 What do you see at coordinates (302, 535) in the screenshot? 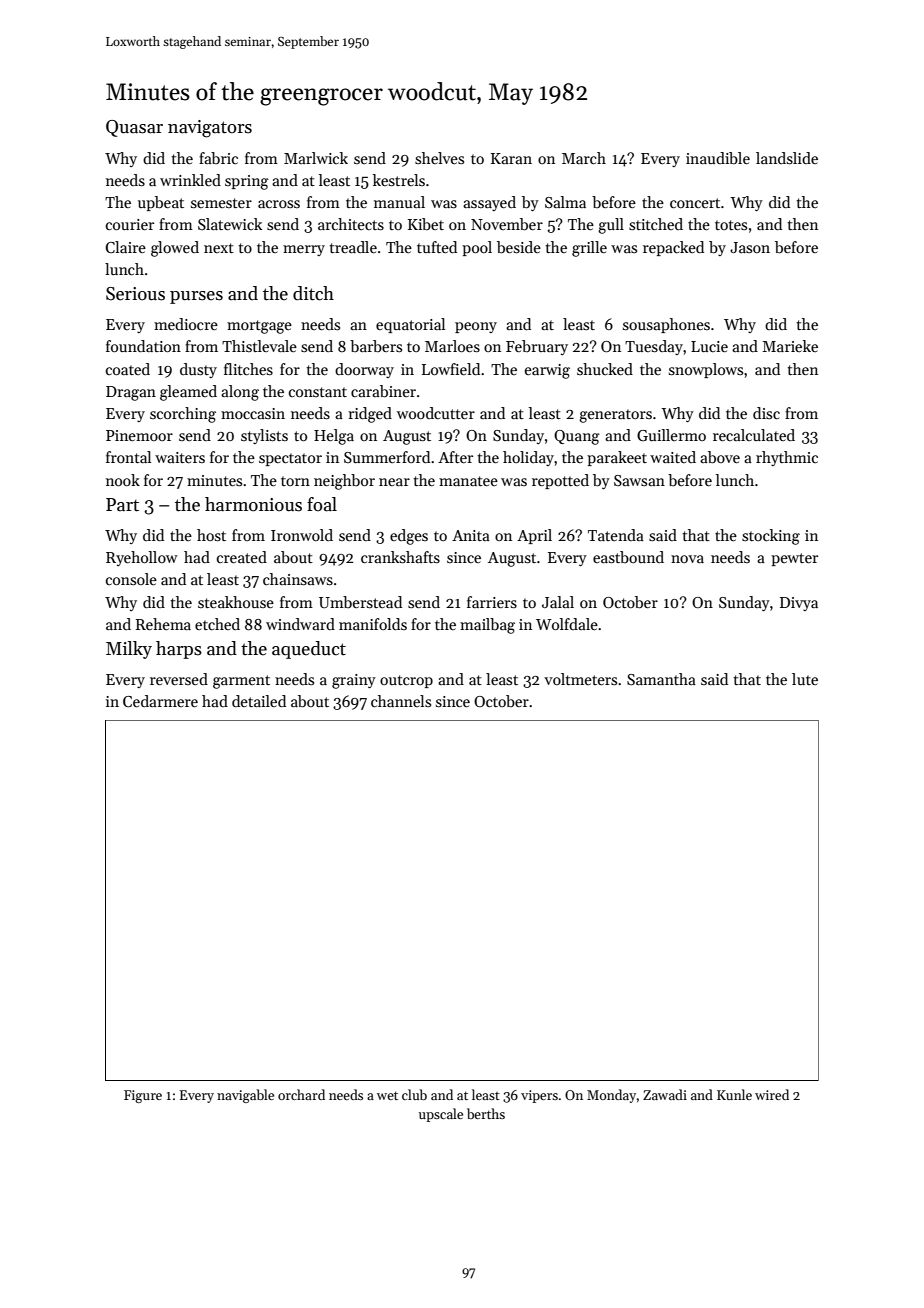
I see `Ironwold` at bounding box center [302, 535].
